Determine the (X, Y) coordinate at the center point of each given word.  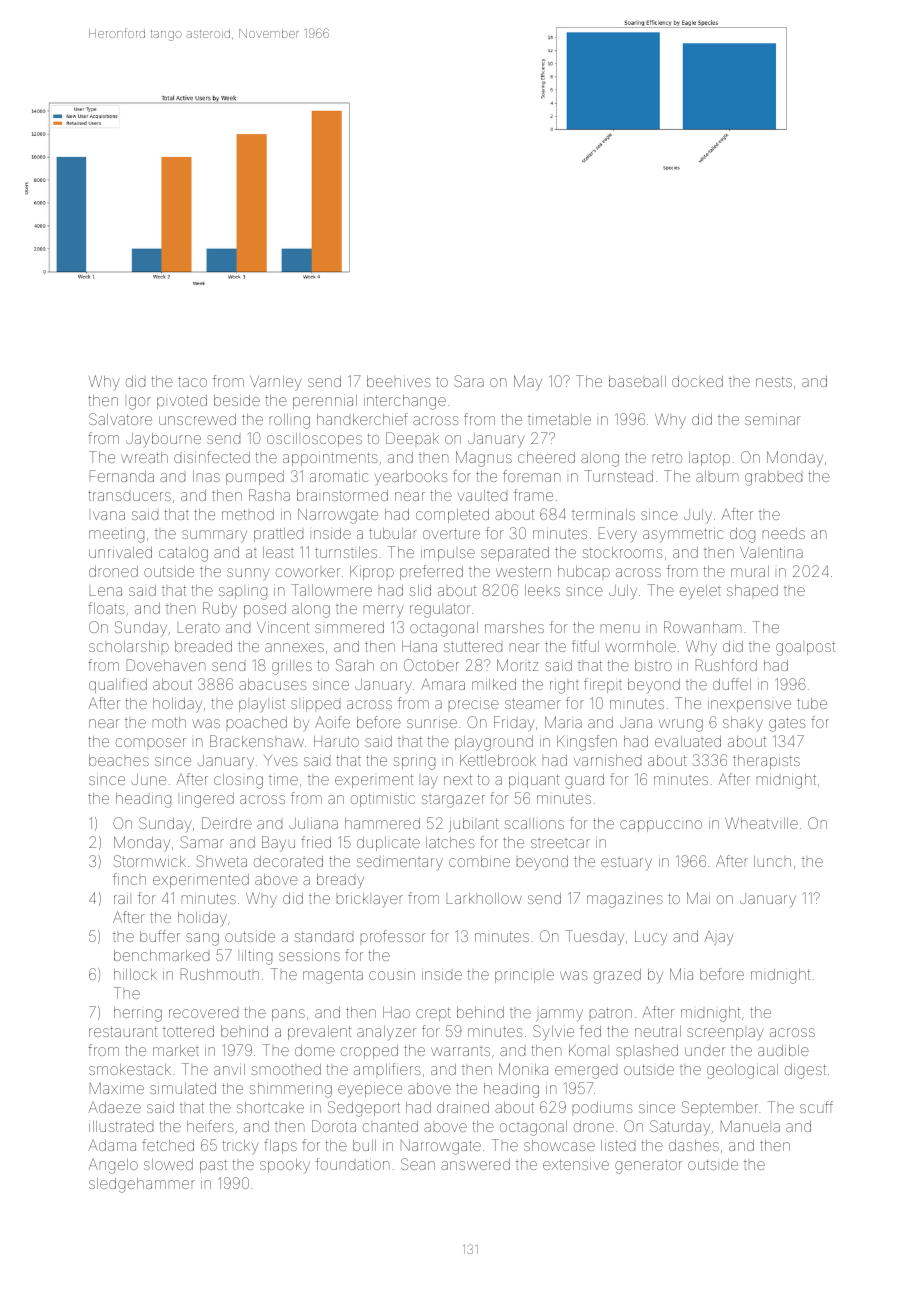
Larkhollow (484, 898)
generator (648, 1166)
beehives (399, 381)
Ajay (719, 938)
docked (697, 381)
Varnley (276, 383)
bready (340, 881)
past (213, 1166)
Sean (418, 1164)
